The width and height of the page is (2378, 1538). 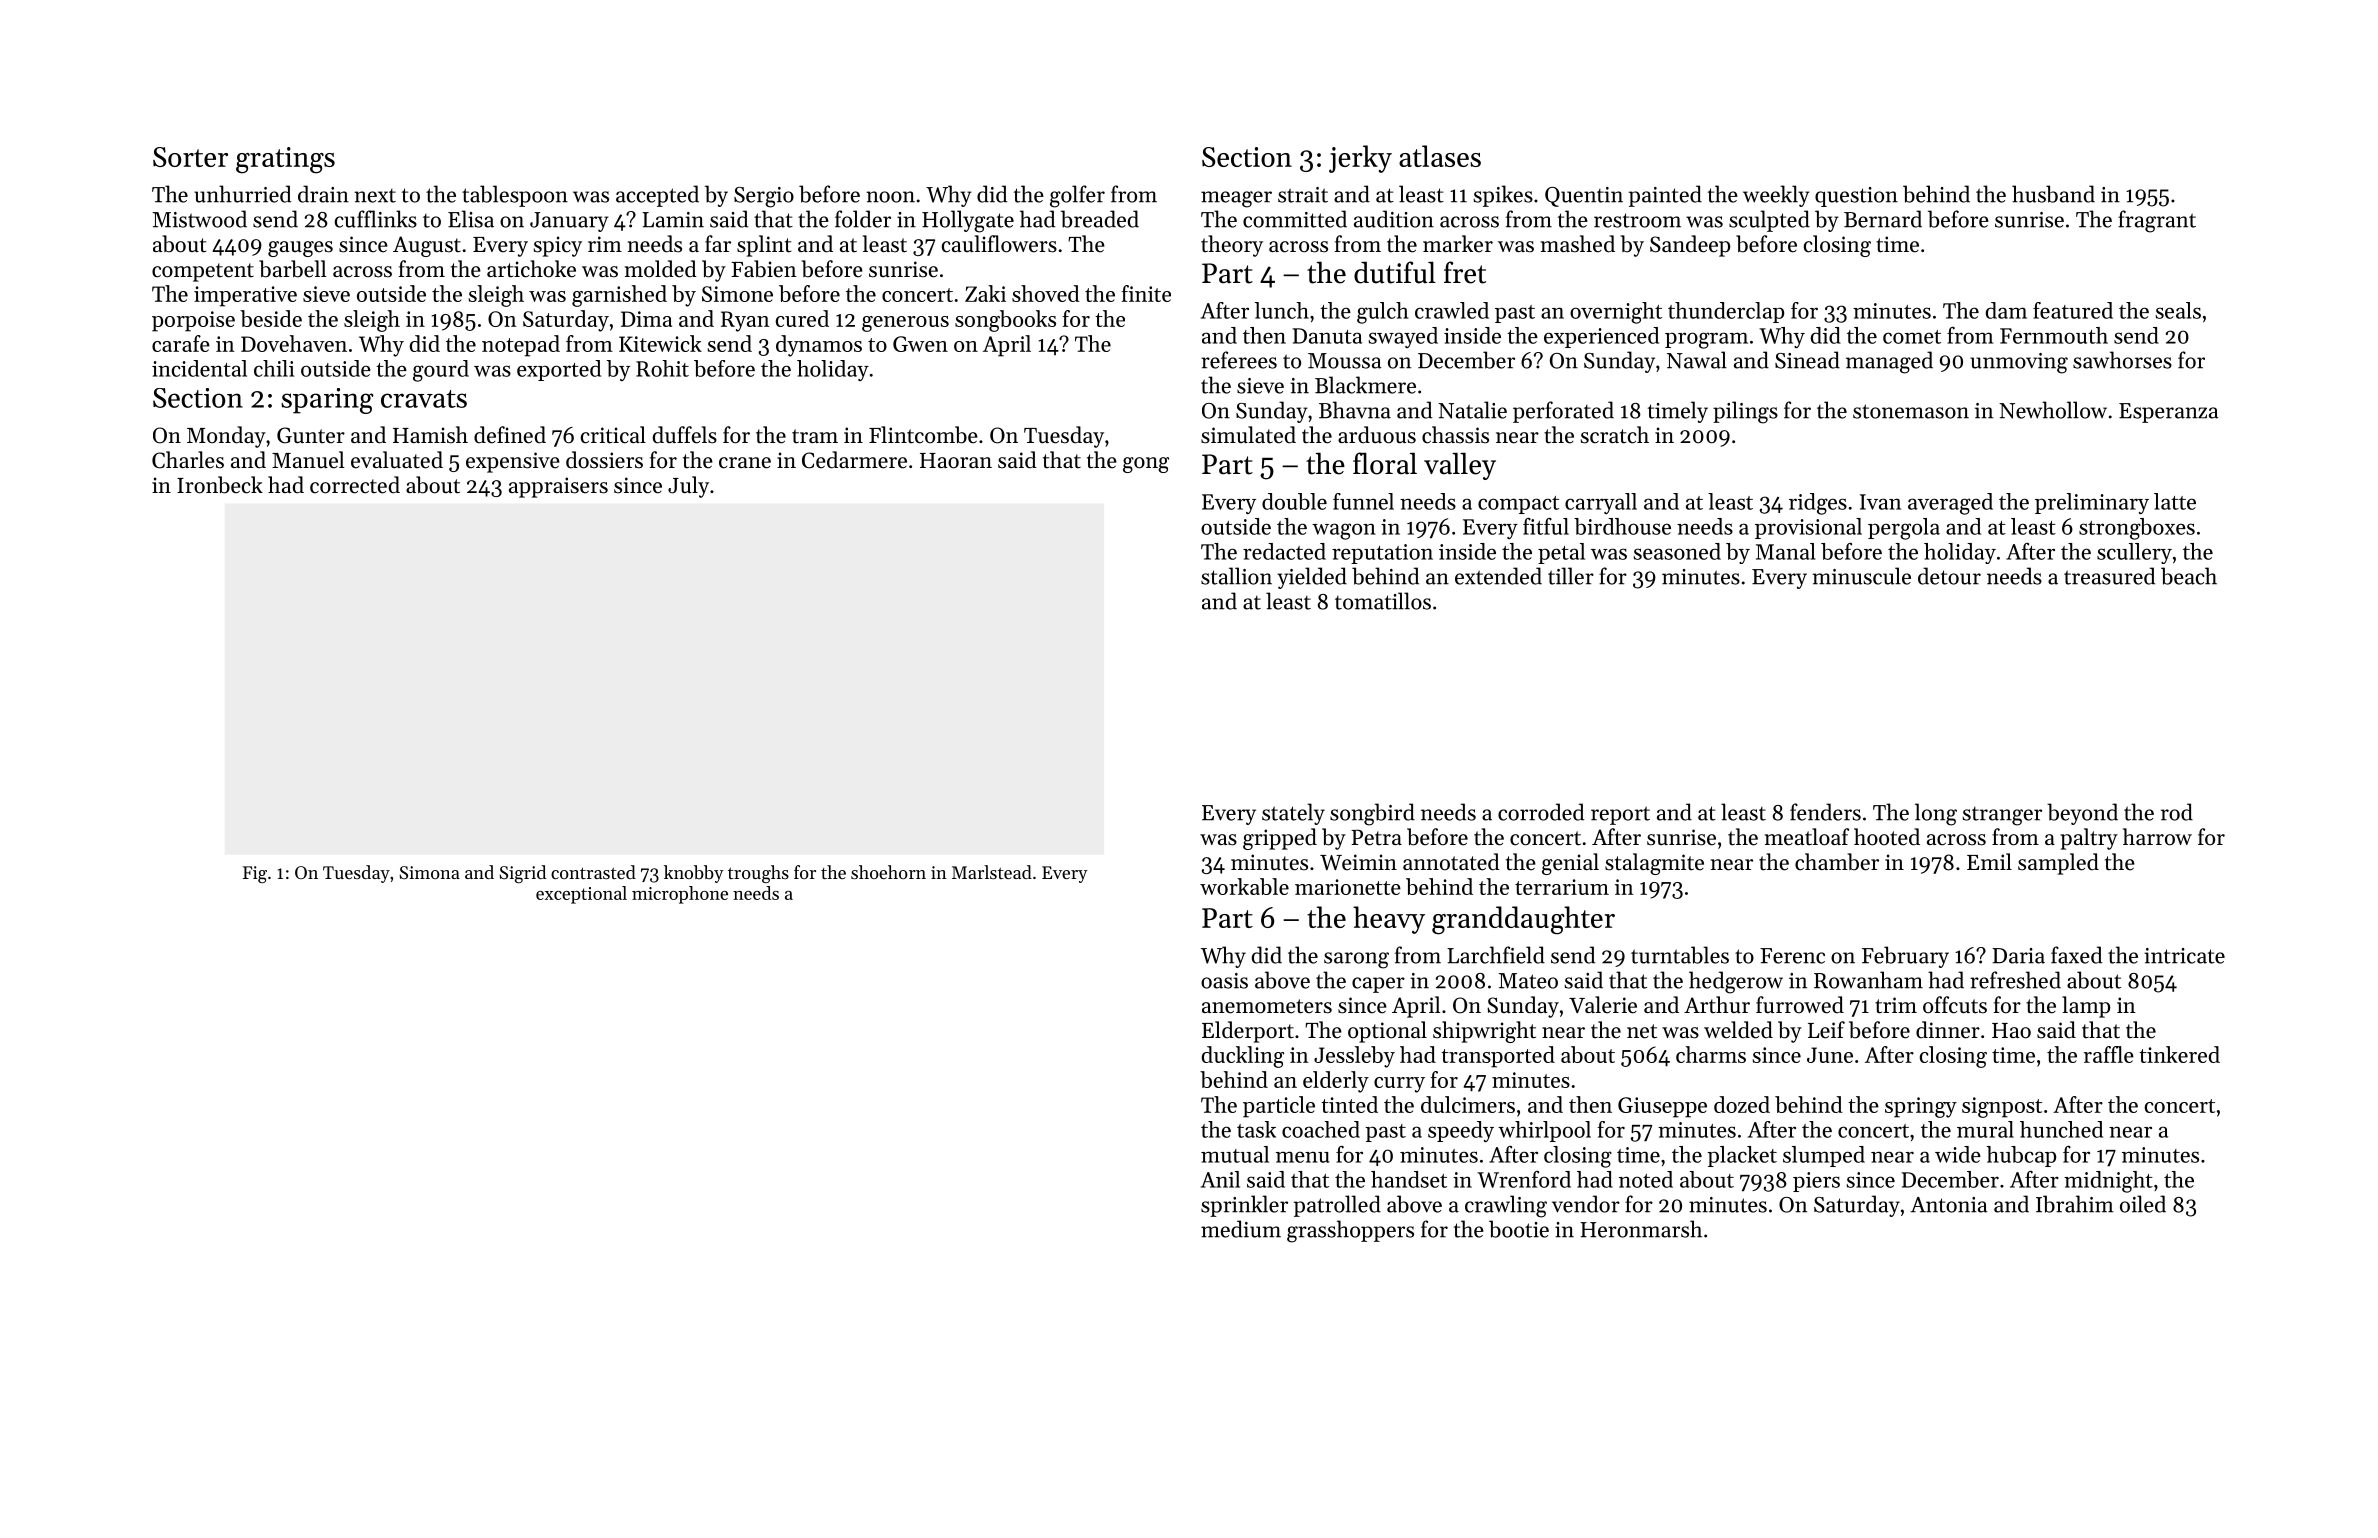 I want to click on hooted, so click(x=1887, y=837).
